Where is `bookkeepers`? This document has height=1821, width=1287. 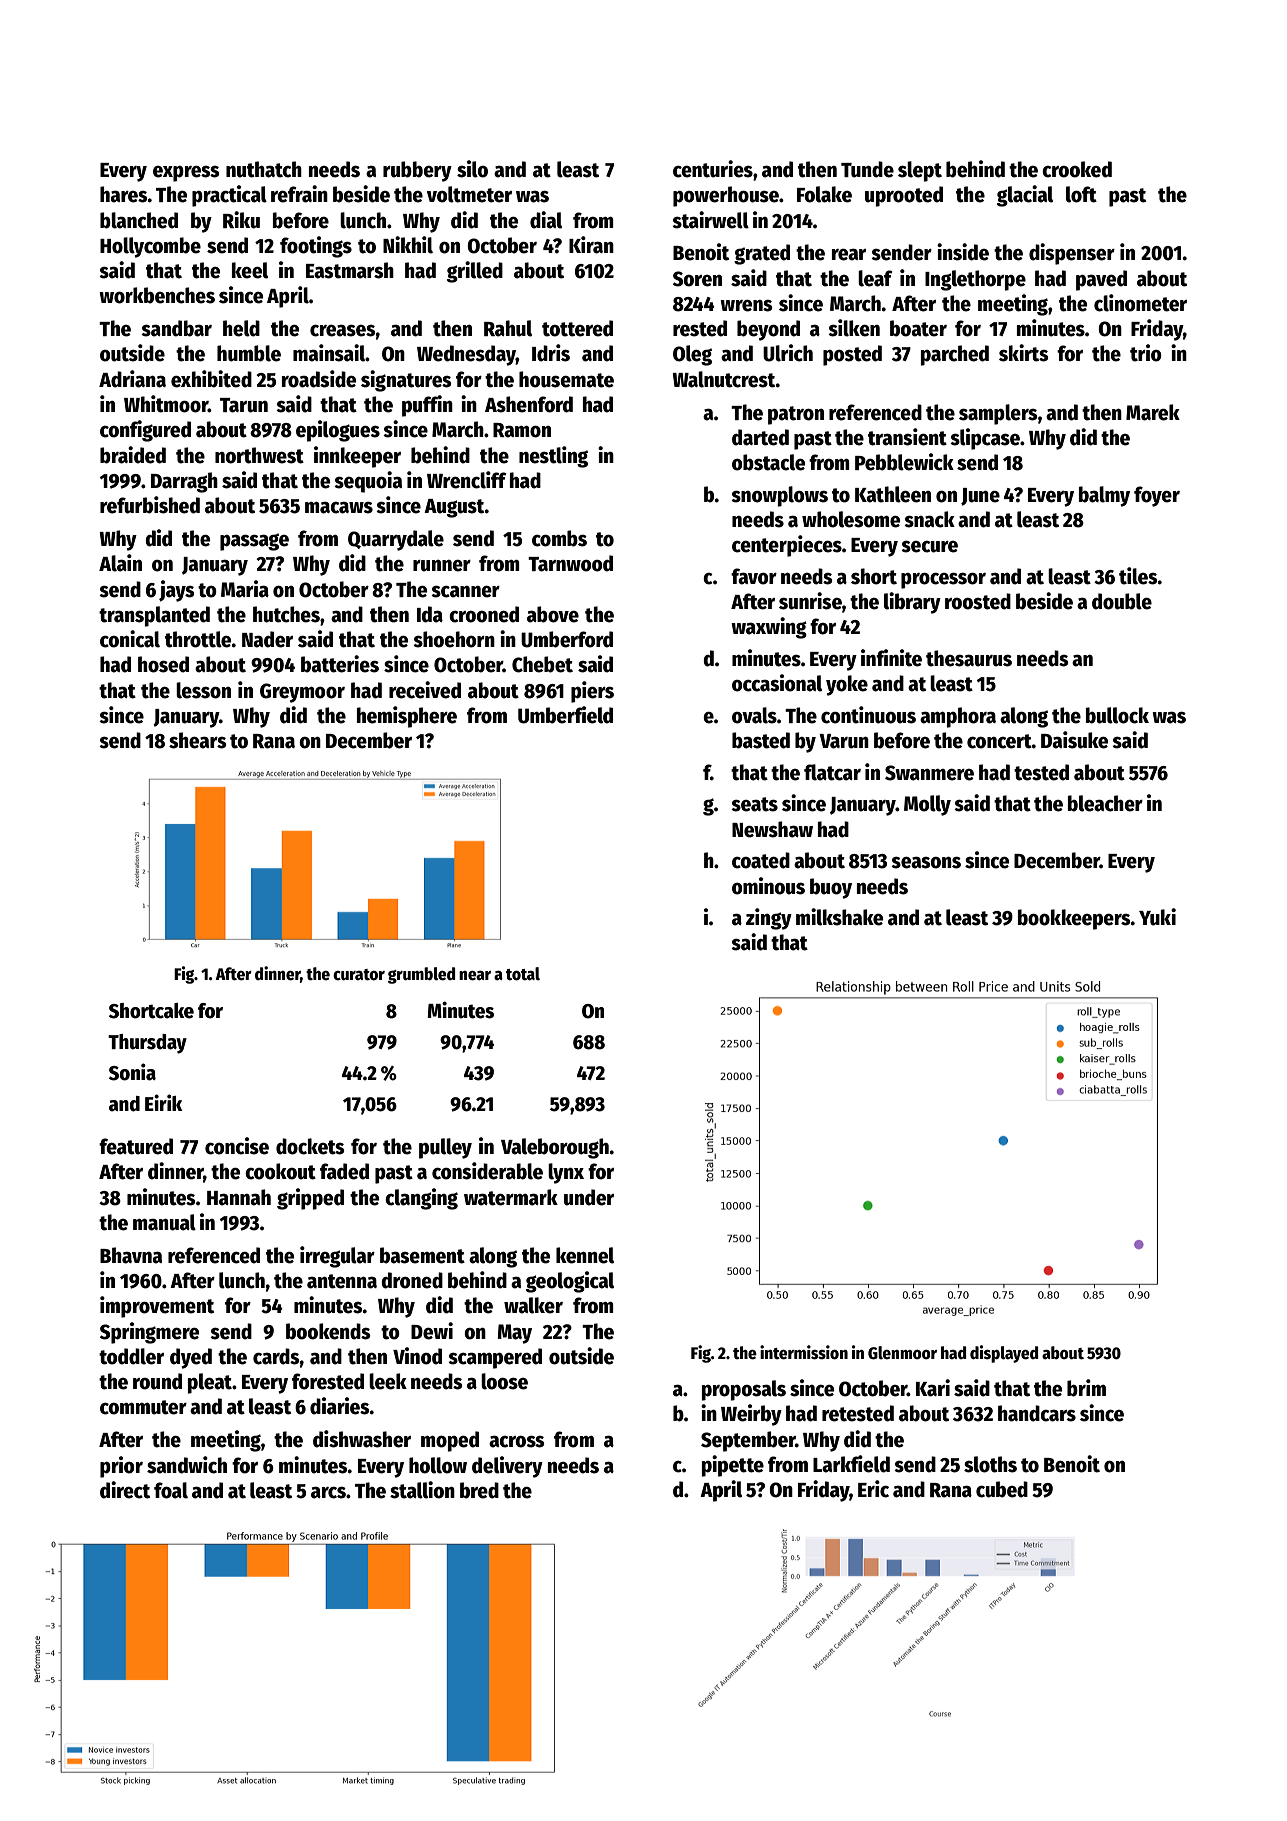 bookkeepers is located at coordinates (1074, 919).
